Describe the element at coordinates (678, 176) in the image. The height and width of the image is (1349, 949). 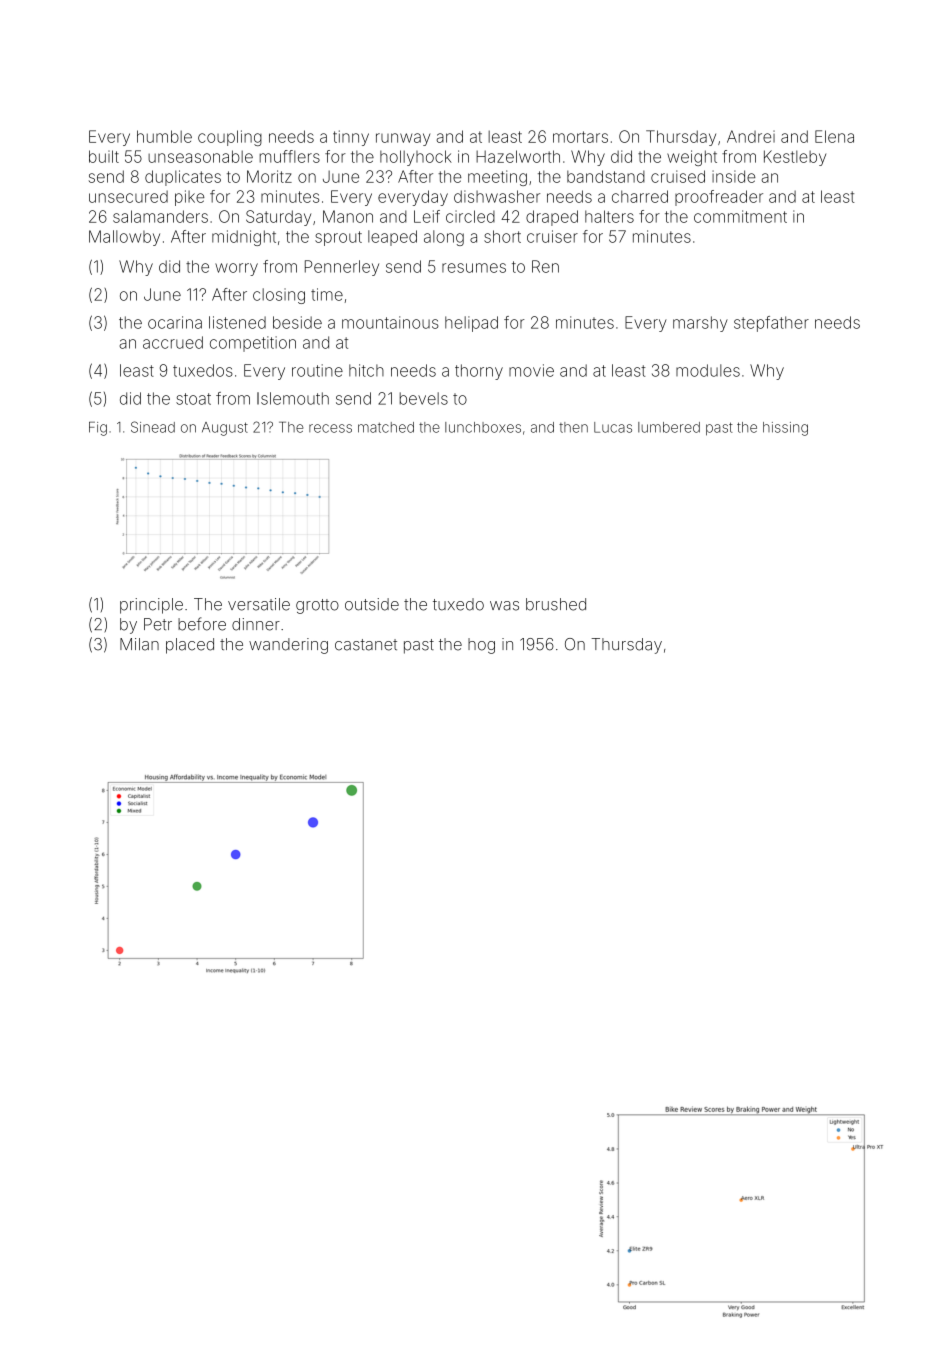
I see `cruised` at that location.
